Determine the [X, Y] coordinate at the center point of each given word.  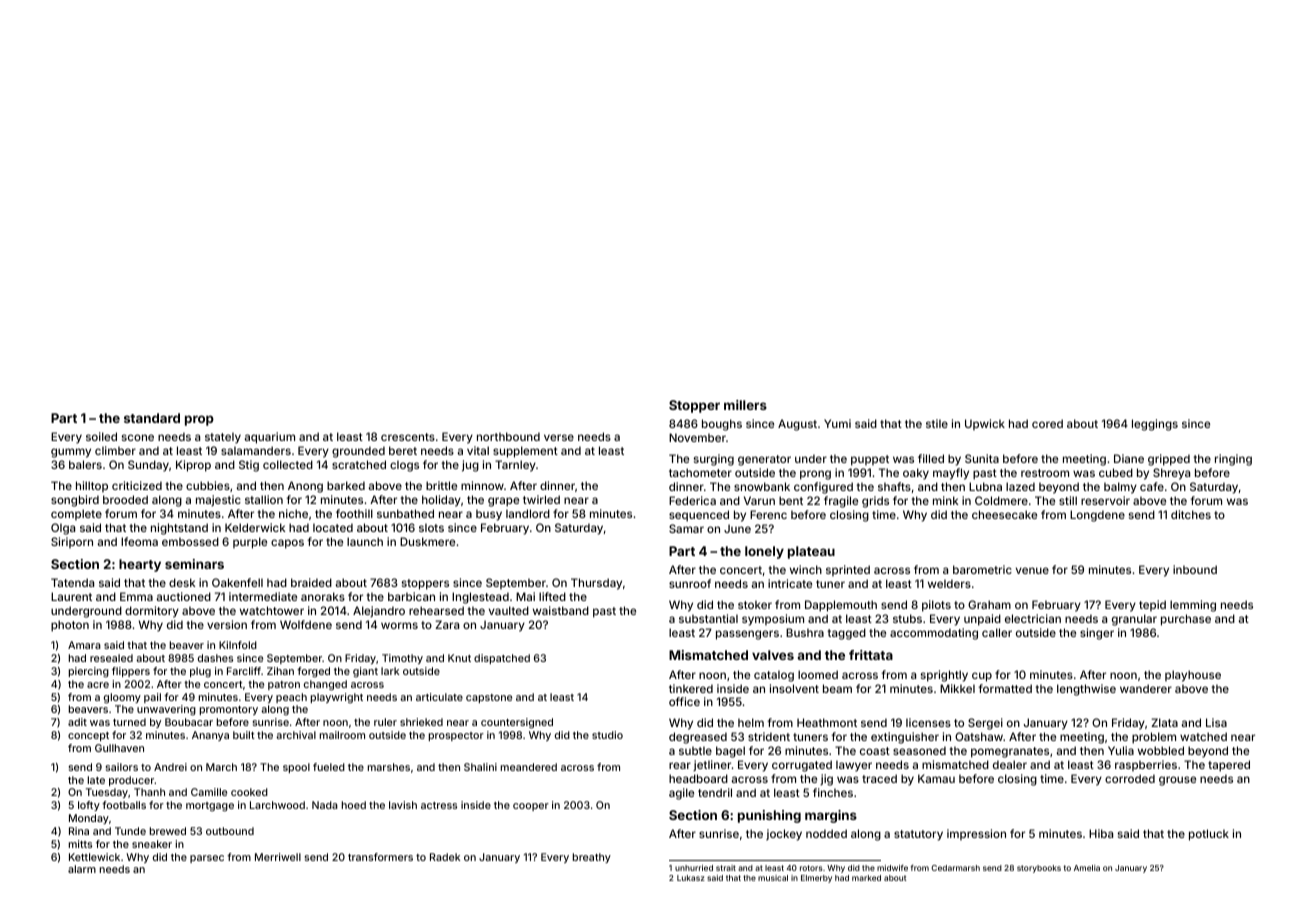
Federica [692, 500]
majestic [218, 501]
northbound [508, 436]
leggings [1155, 425]
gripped [1169, 460]
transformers [380, 857]
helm [751, 722]
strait [726, 868]
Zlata [1164, 722]
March [221, 767]
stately [223, 438]
